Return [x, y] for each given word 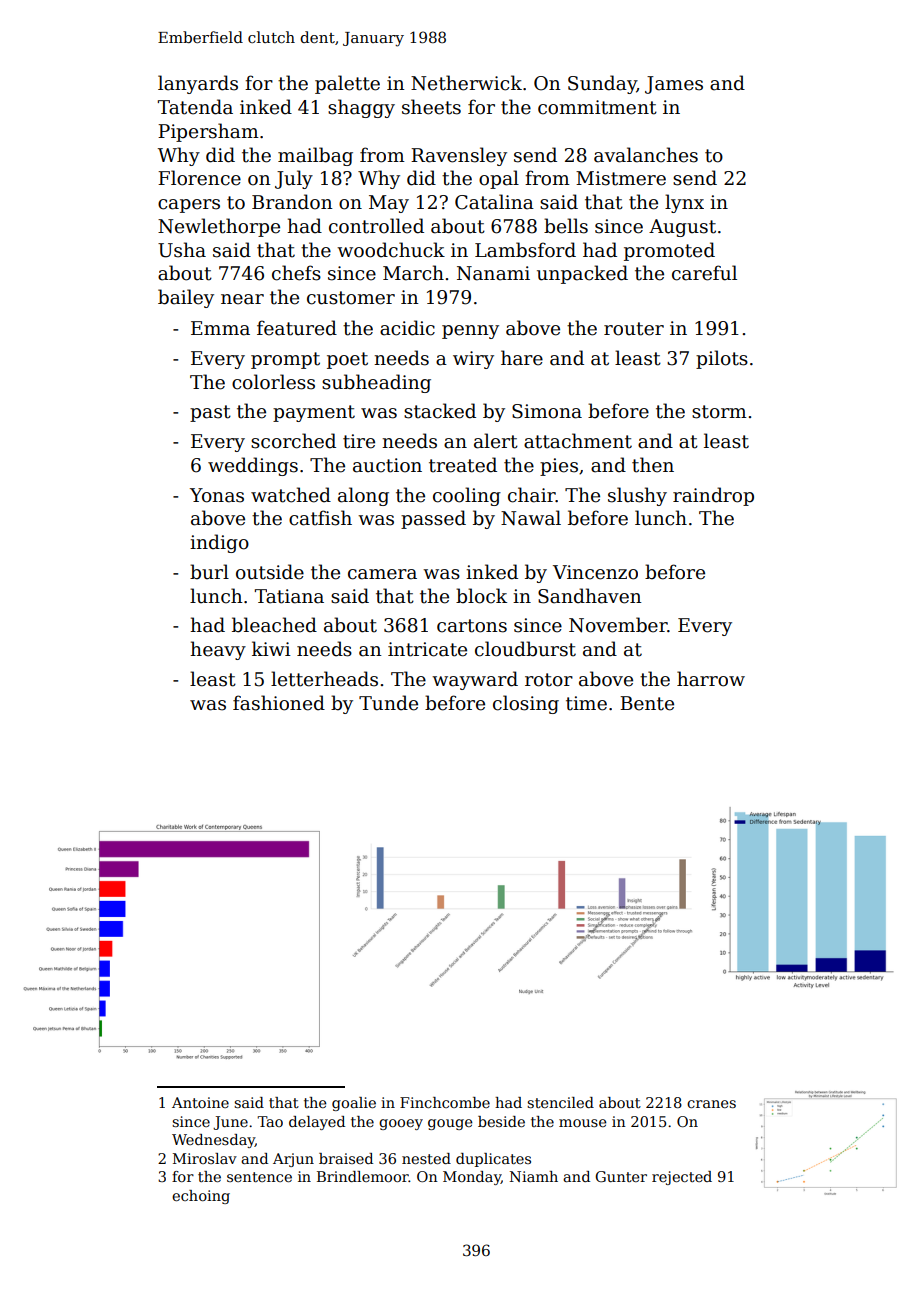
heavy [218, 650]
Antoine [200, 1102]
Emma [220, 328]
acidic [407, 328]
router [634, 329]
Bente [647, 703]
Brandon [292, 202]
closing [526, 704]
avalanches [646, 155]
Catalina [494, 202]
